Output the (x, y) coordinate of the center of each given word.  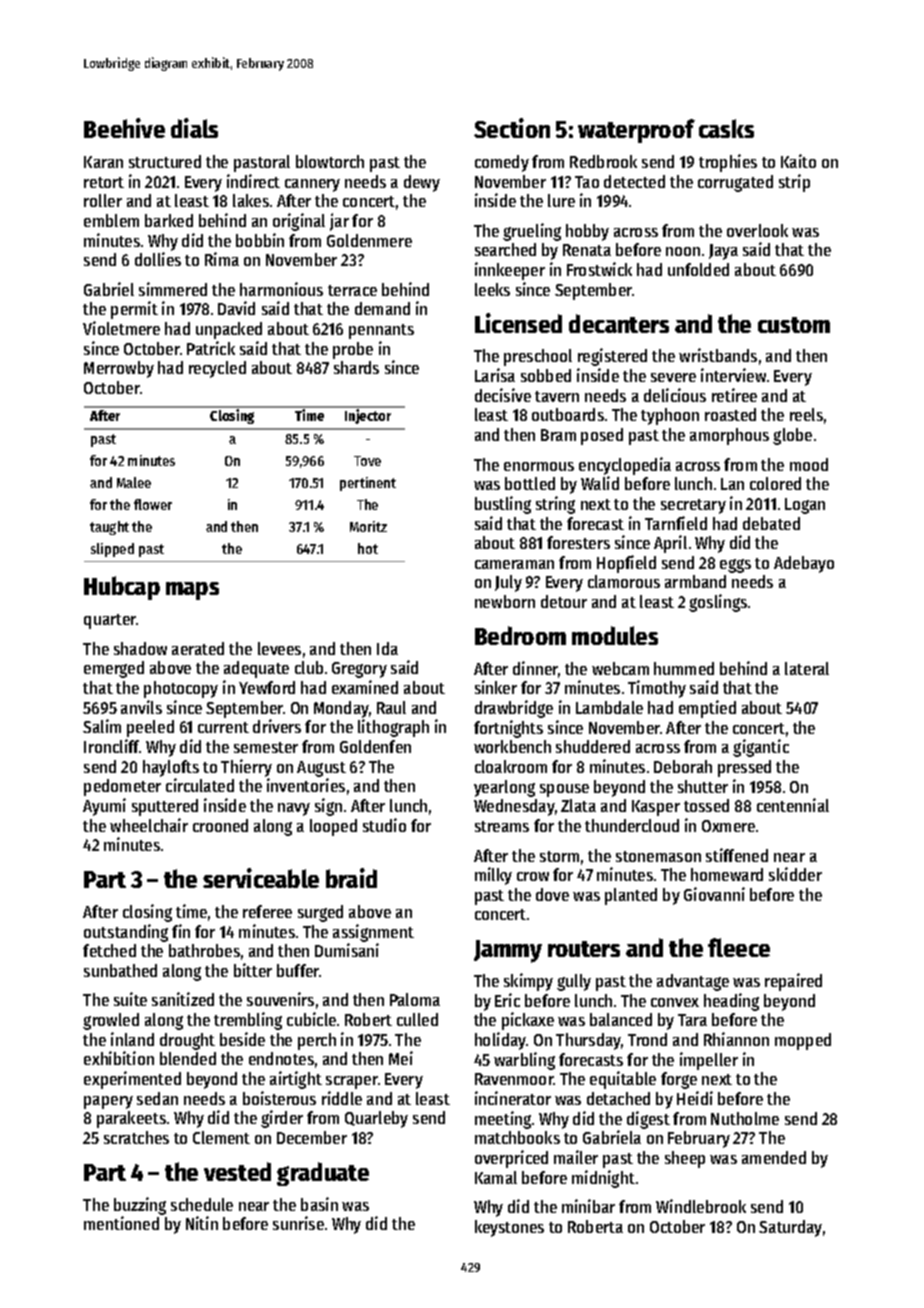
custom (794, 325)
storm (559, 856)
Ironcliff (112, 746)
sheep (685, 1159)
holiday (500, 1041)
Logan (805, 506)
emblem (111, 220)
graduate (323, 1174)
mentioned (121, 1223)
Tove (367, 461)
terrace (352, 290)
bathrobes (204, 950)
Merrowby (119, 369)
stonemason (658, 856)
